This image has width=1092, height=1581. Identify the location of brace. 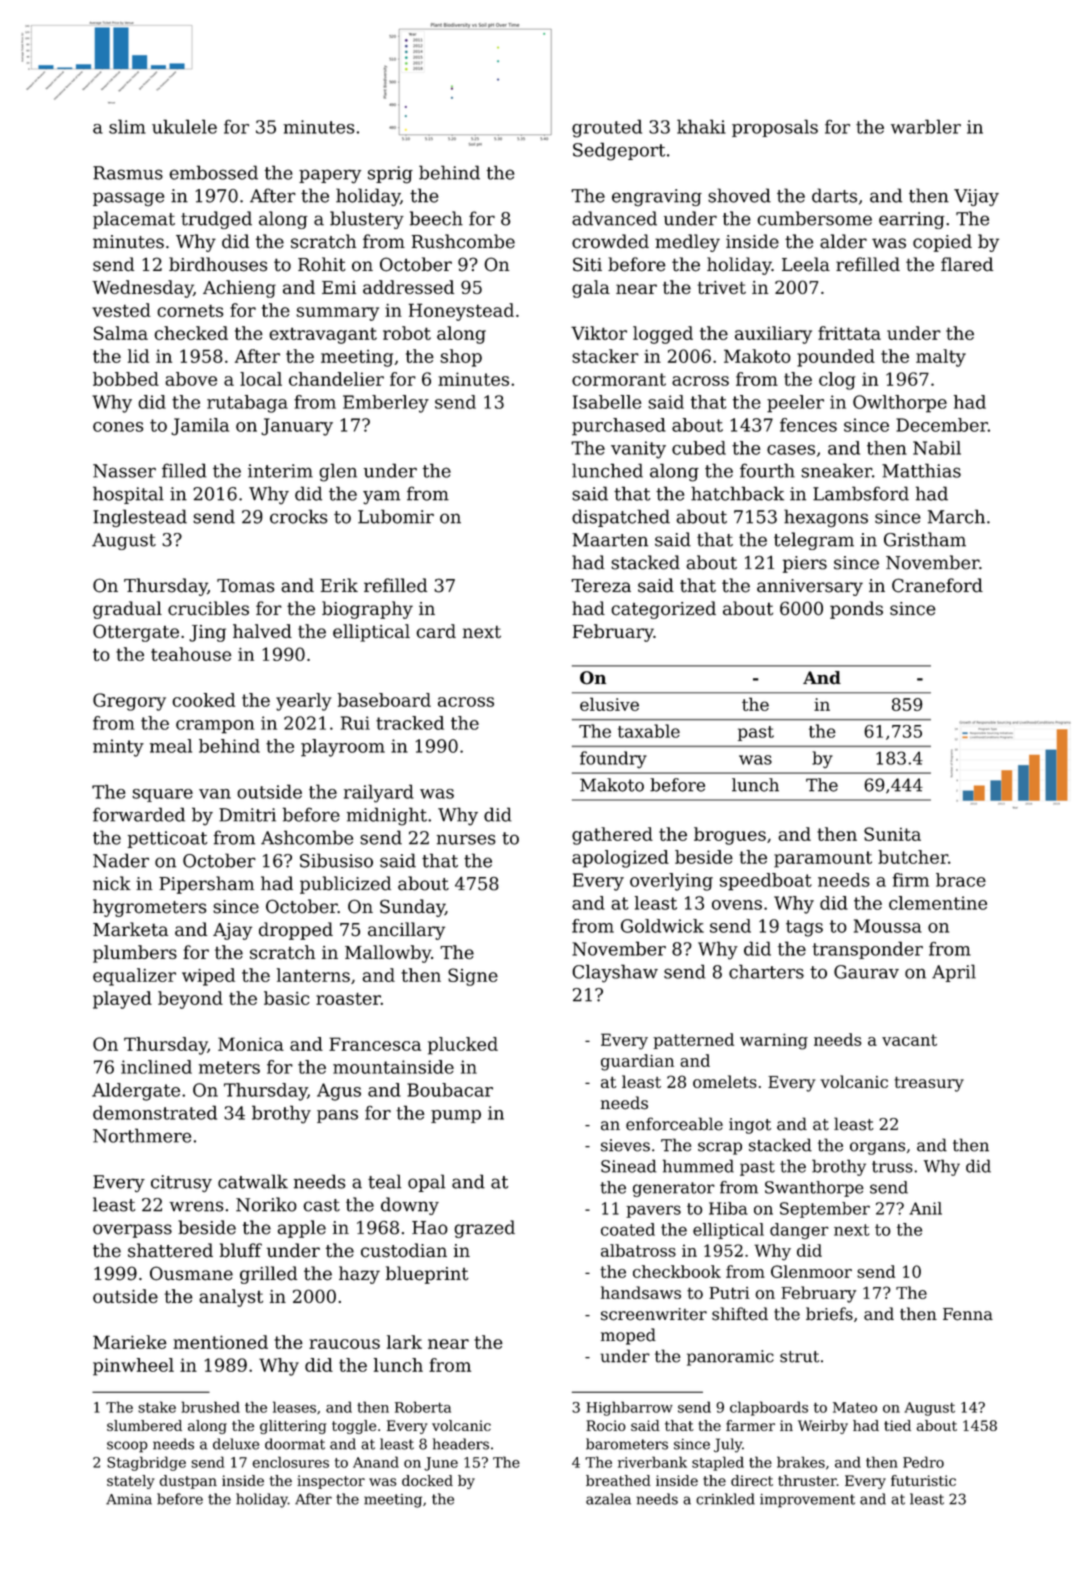
(961, 880).
